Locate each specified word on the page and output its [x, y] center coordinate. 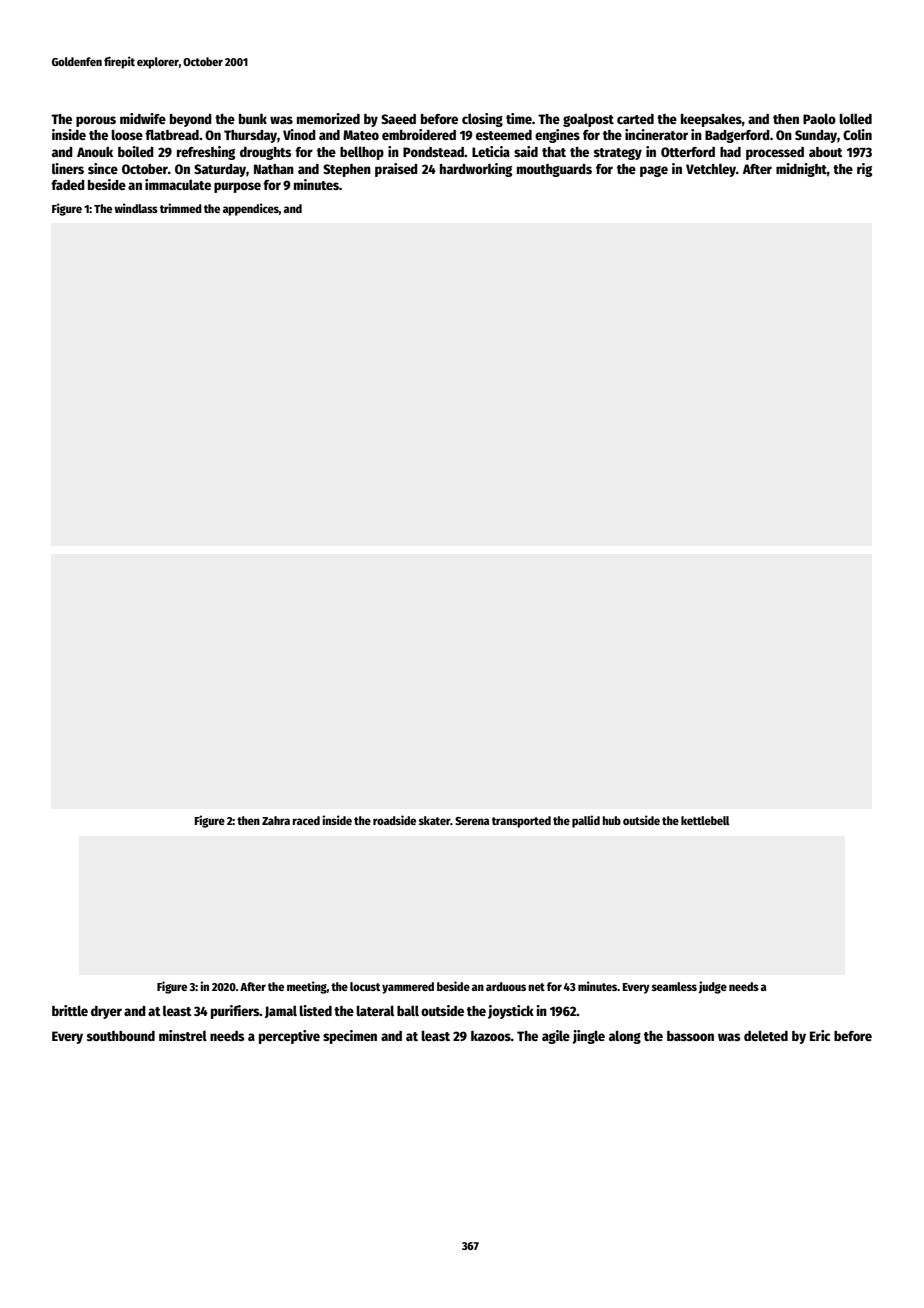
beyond [191, 120]
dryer [106, 1012]
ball [408, 1010]
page [654, 171]
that [554, 152]
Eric [820, 1035]
